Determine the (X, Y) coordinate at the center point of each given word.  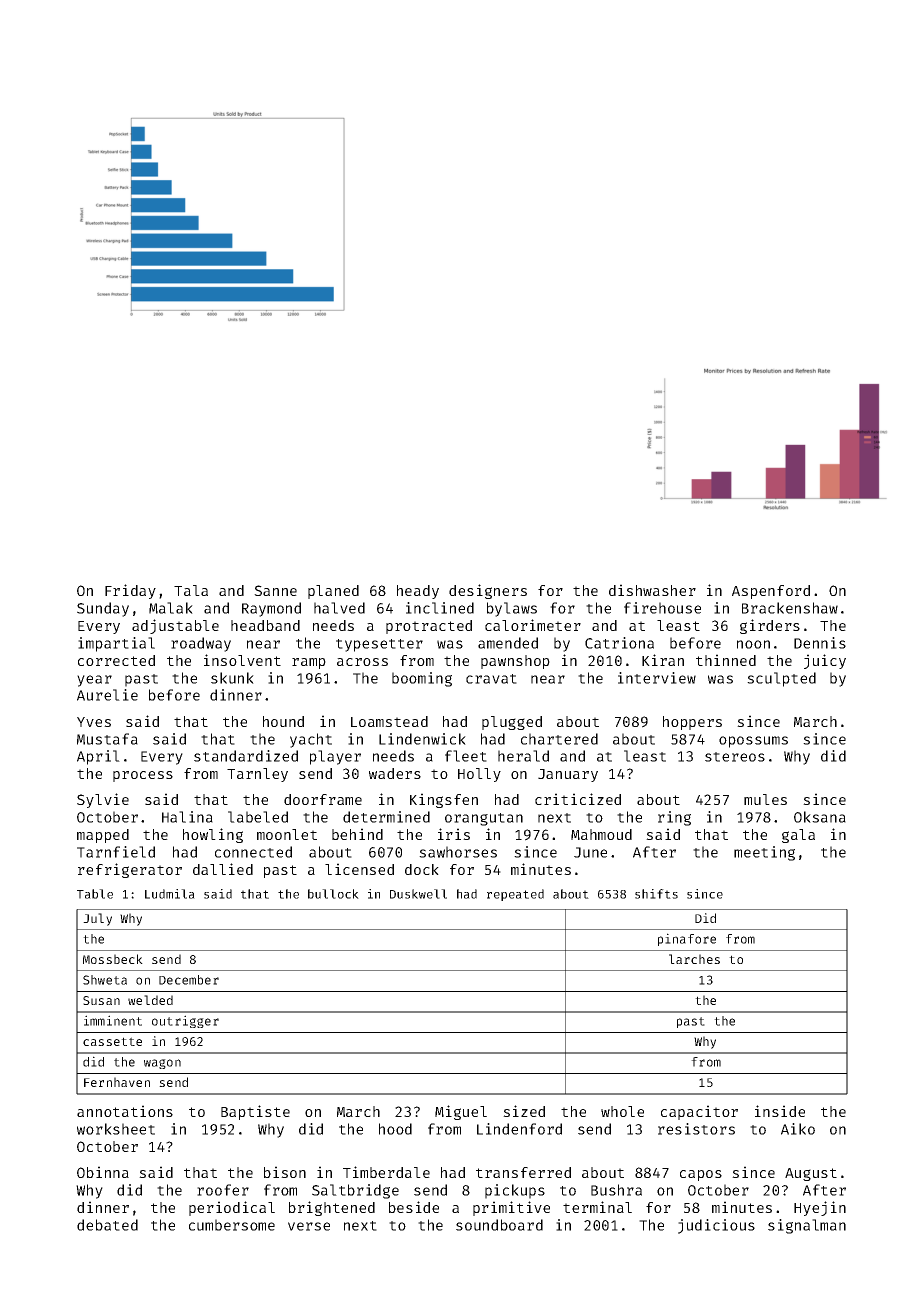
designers (488, 591)
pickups (515, 1191)
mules (765, 799)
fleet (466, 756)
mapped (103, 836)
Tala (191, 590)
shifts (656, 894)
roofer (223, 1190)
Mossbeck (113, 959)
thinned (726, 660)
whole (622, 1111)
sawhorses (458, 852)
